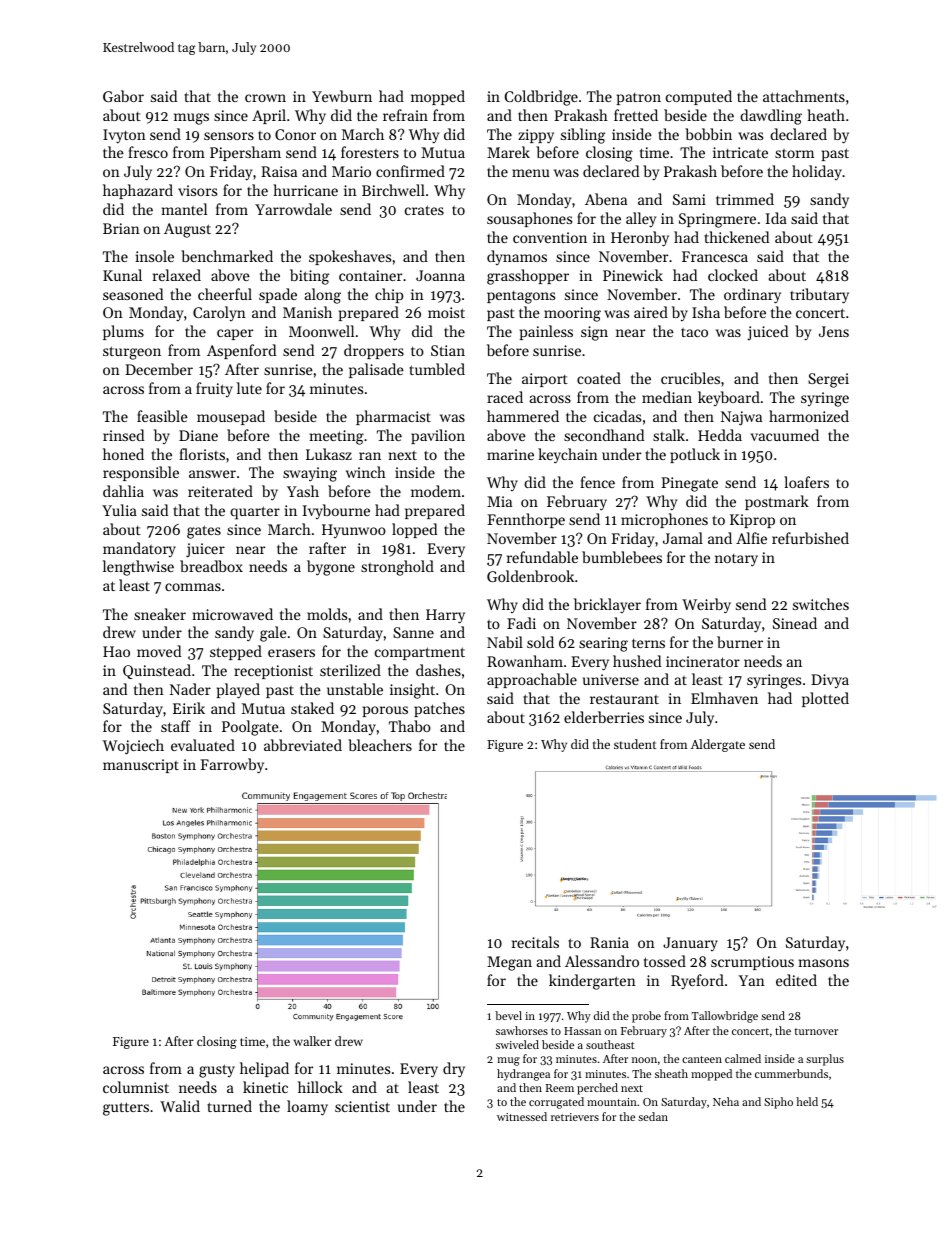 Image resolution: width=952 pixels, height=1233 pixels. I want to click on Gabor, so click(123, 96).
